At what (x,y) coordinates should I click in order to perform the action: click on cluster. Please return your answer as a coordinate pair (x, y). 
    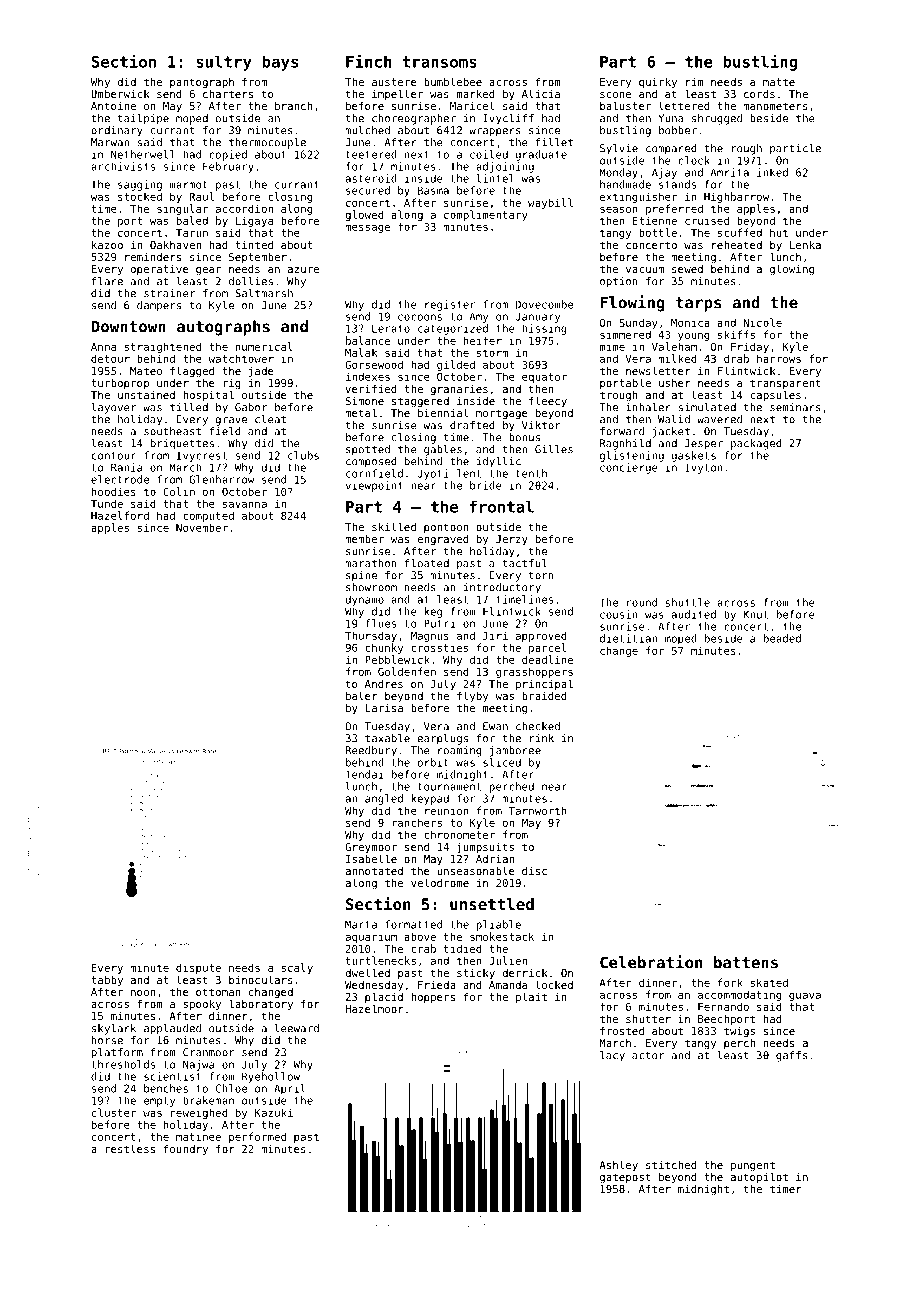
    Looking at the image, I should click on (114, 1112).
